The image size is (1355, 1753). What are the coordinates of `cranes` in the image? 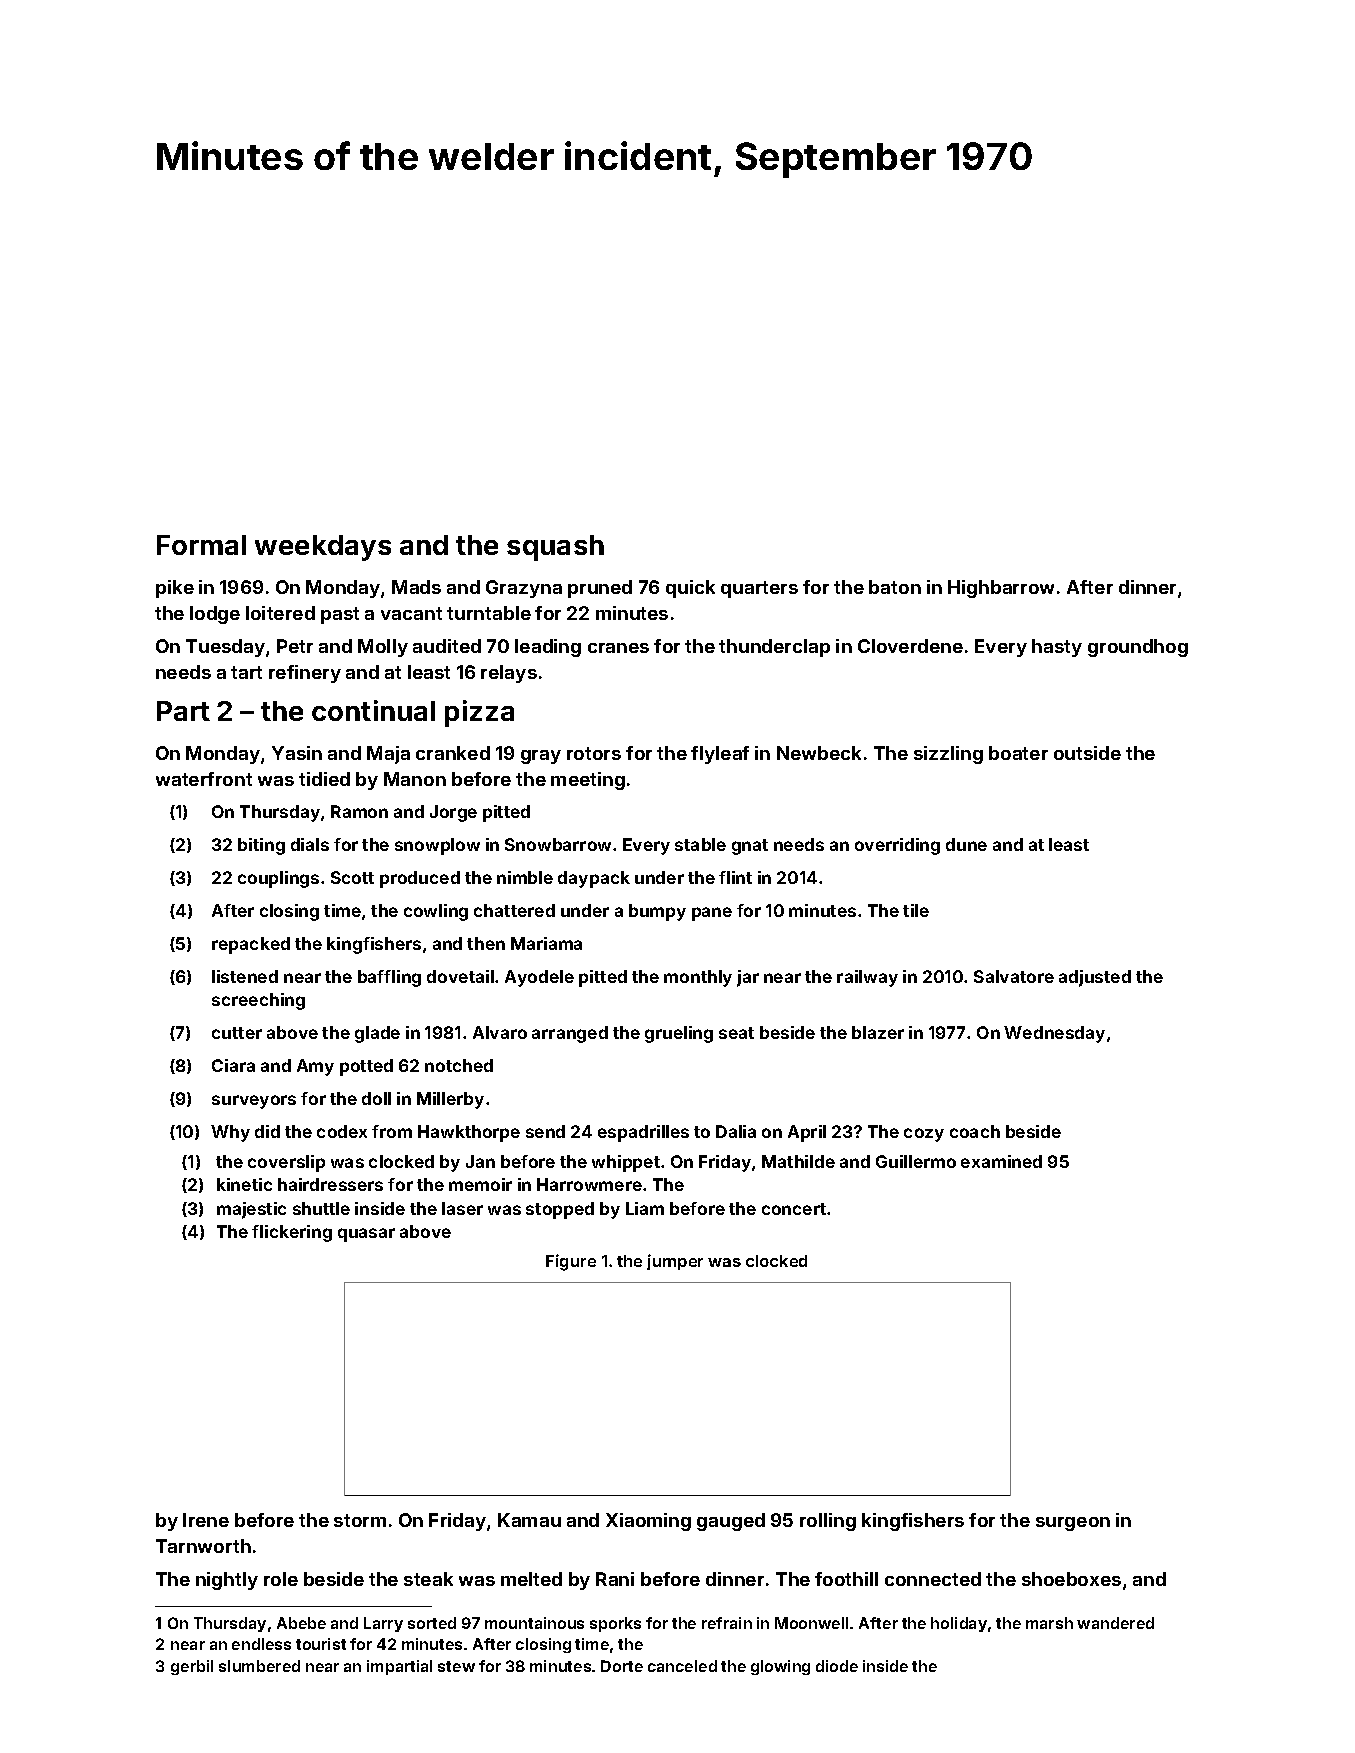 It's located at (618, 648).
